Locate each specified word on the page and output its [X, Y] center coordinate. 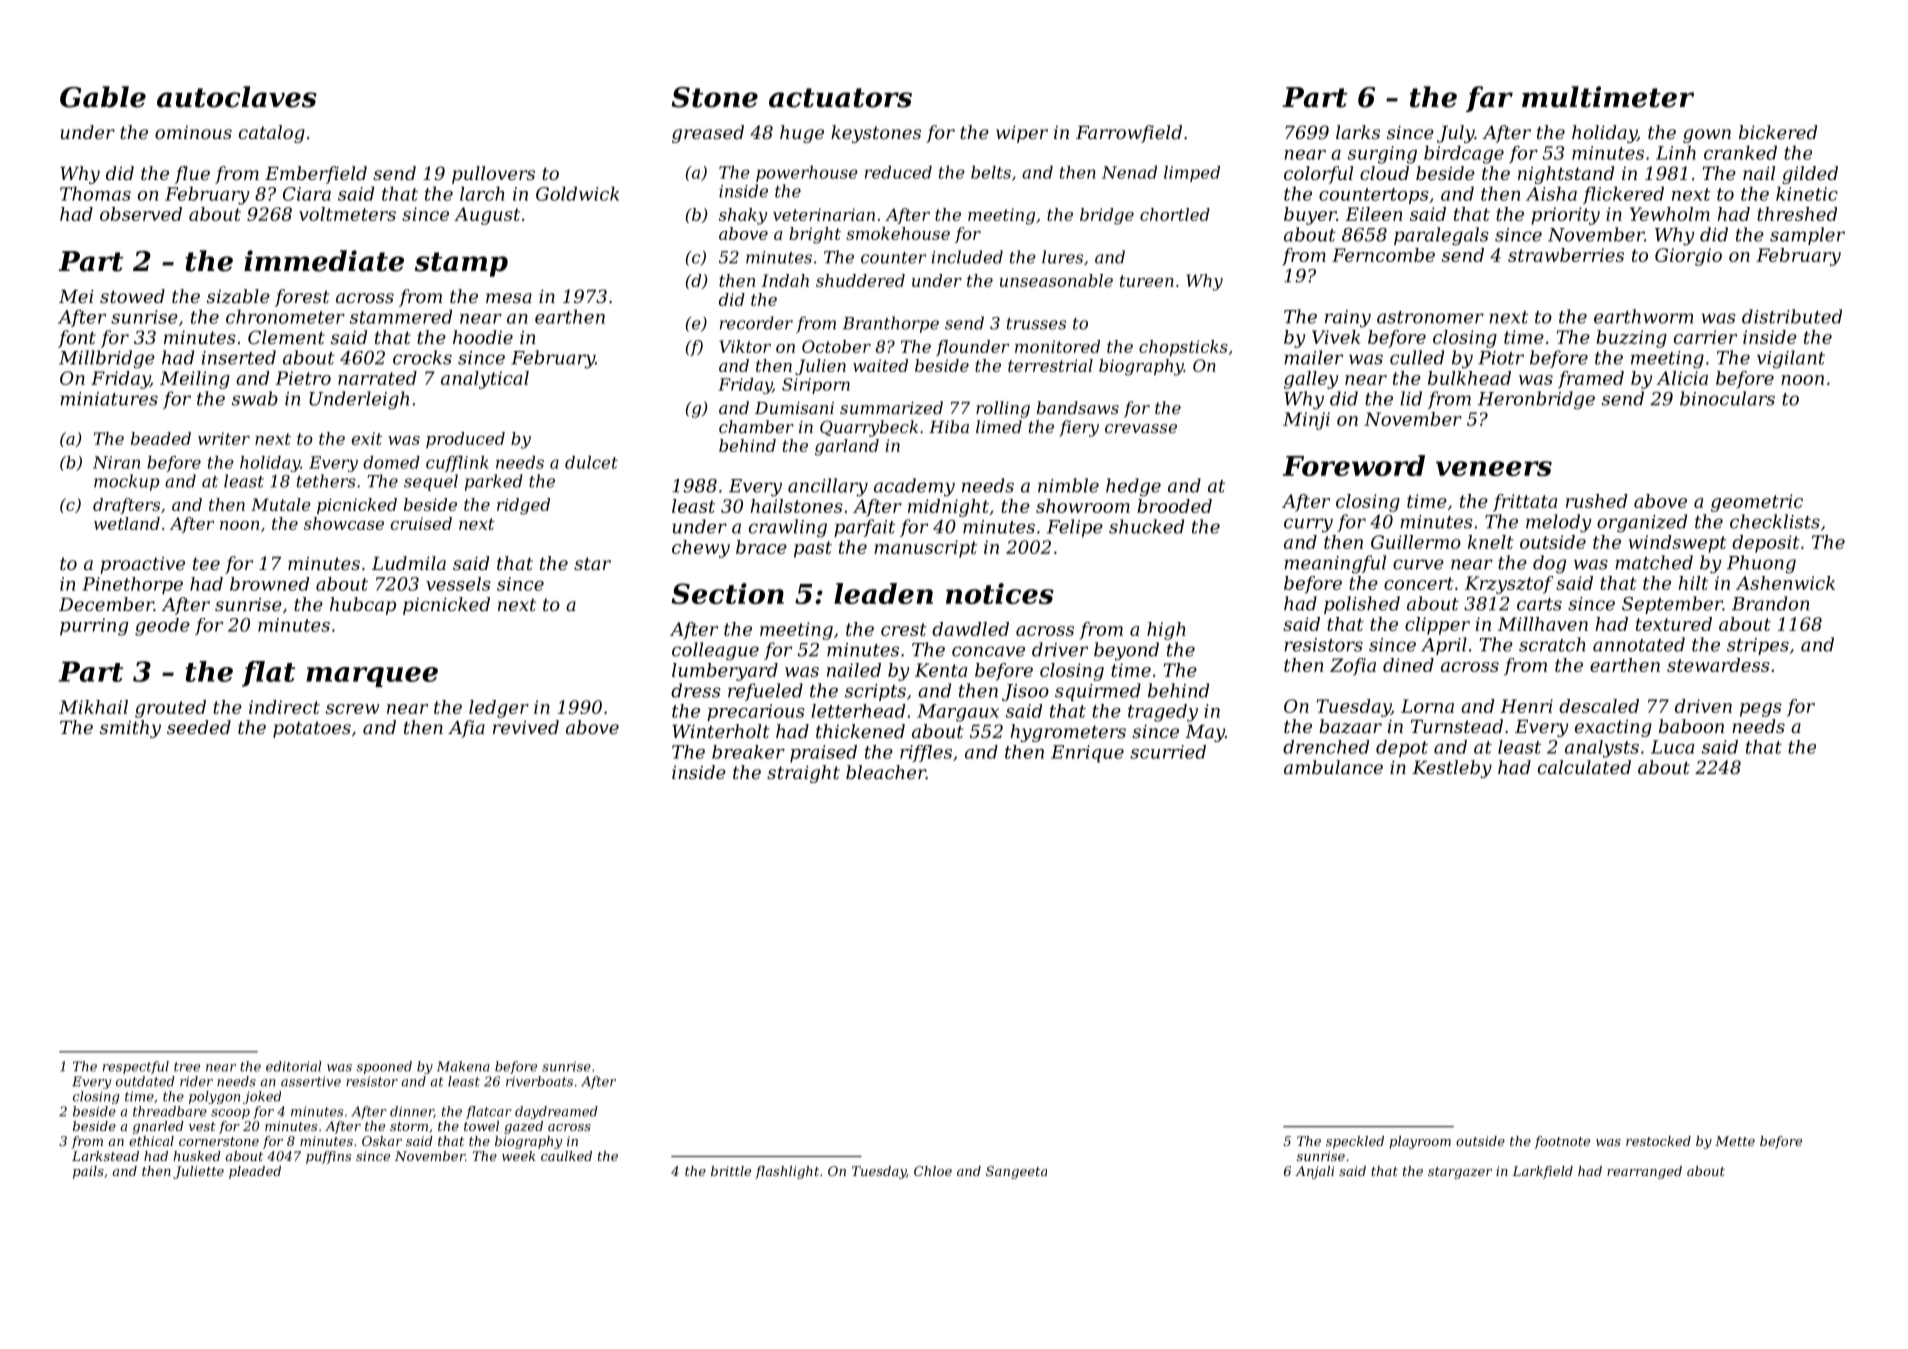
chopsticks [1183, 348]
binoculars [1727, 398]
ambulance [1333, 767]
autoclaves [237, 97]
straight [803, 774]
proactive [142, 565]
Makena [463, 1066]
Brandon [1770, 603]
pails [88, 1172]
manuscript [925, 549]
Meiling [195, 380]
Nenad [1129, 172]
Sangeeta [1016, 1172]
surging [1382, 155]
